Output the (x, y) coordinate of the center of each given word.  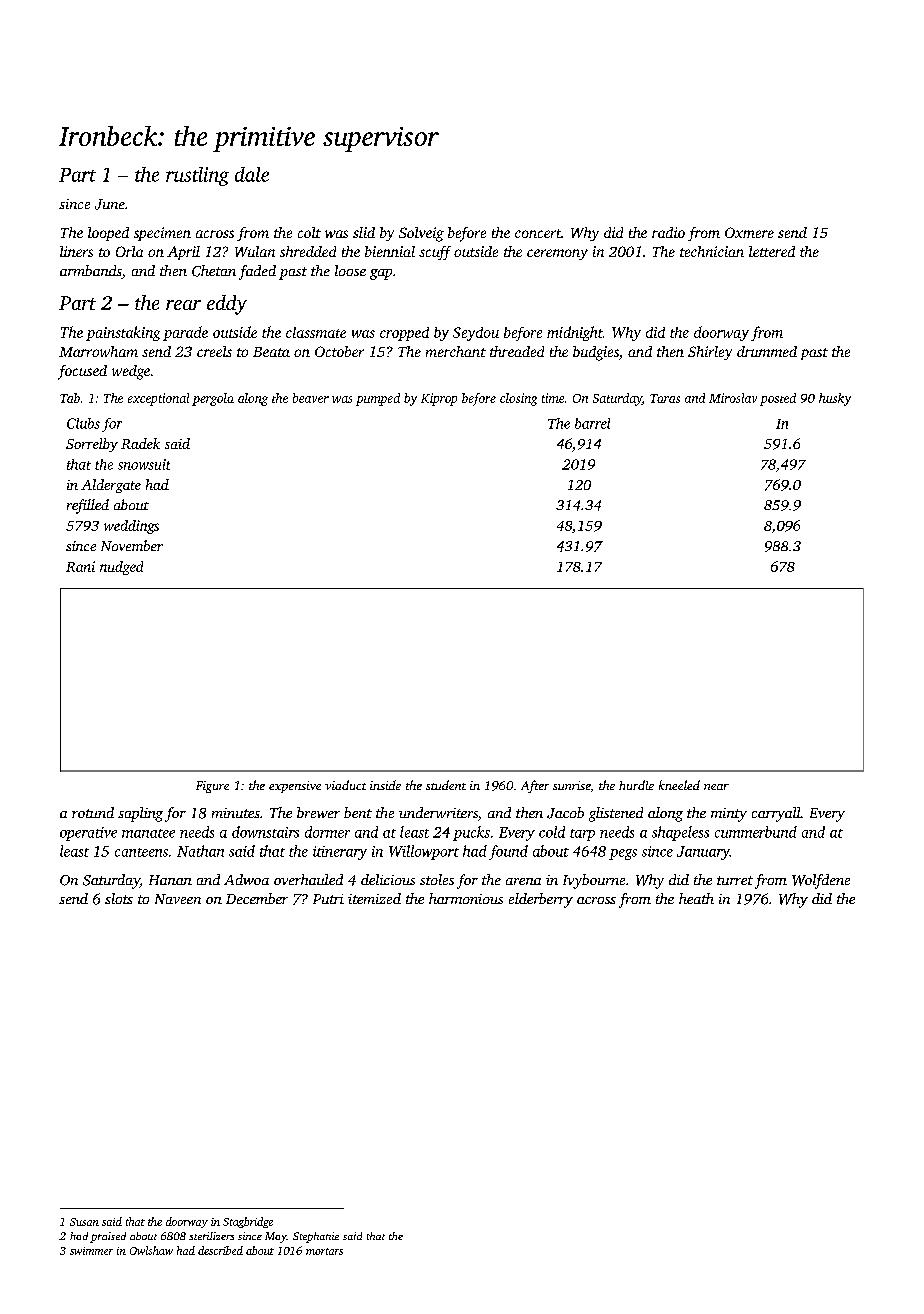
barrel (592, 423)
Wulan (255, 251)
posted (778, 399)
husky (835, 399)
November (132, 545)
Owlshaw (151, 1250)
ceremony (557, 254)
